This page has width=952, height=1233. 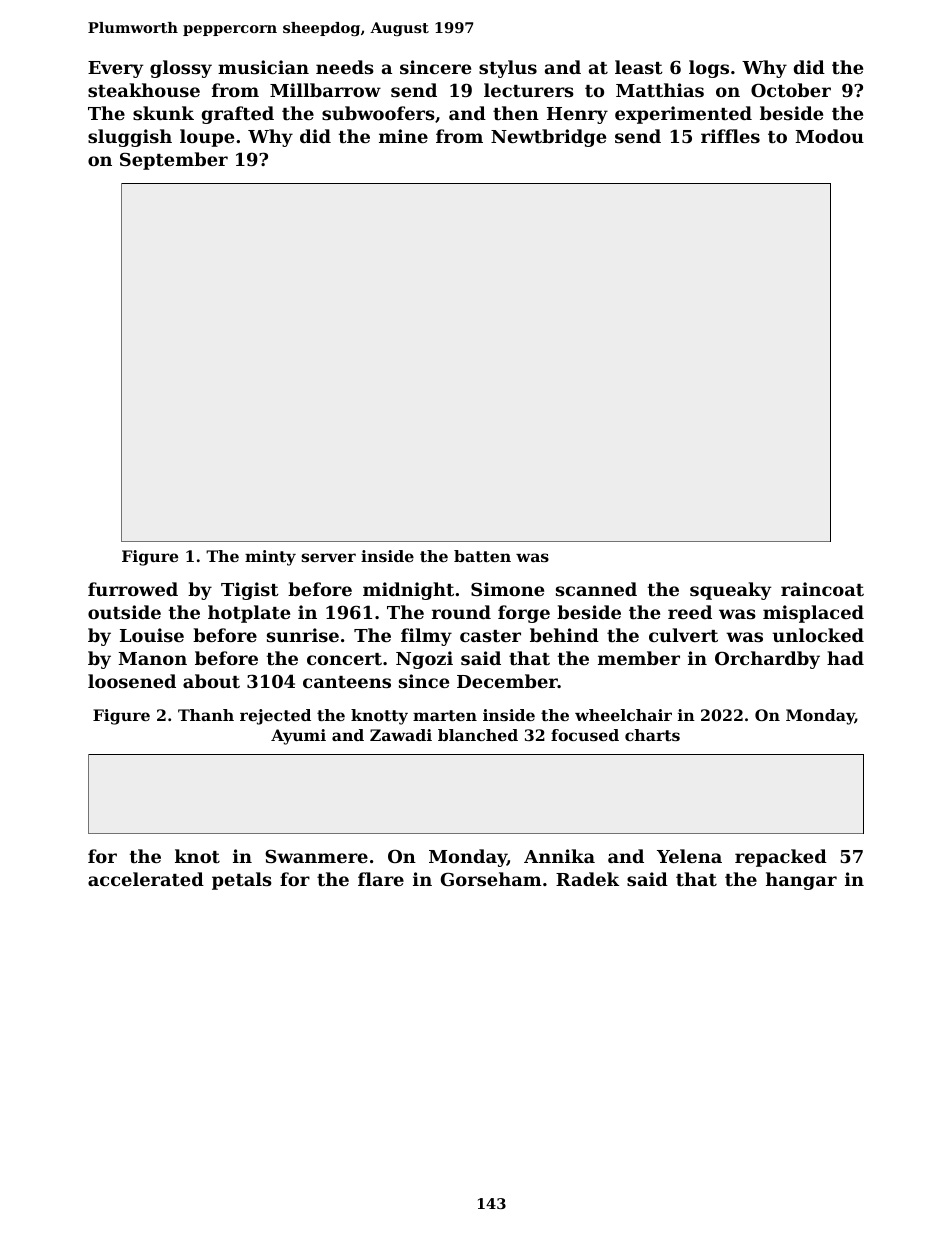 What do you see at coordinates (516, 113) in the page?
I see `then` at bounding box center [516, 113].
